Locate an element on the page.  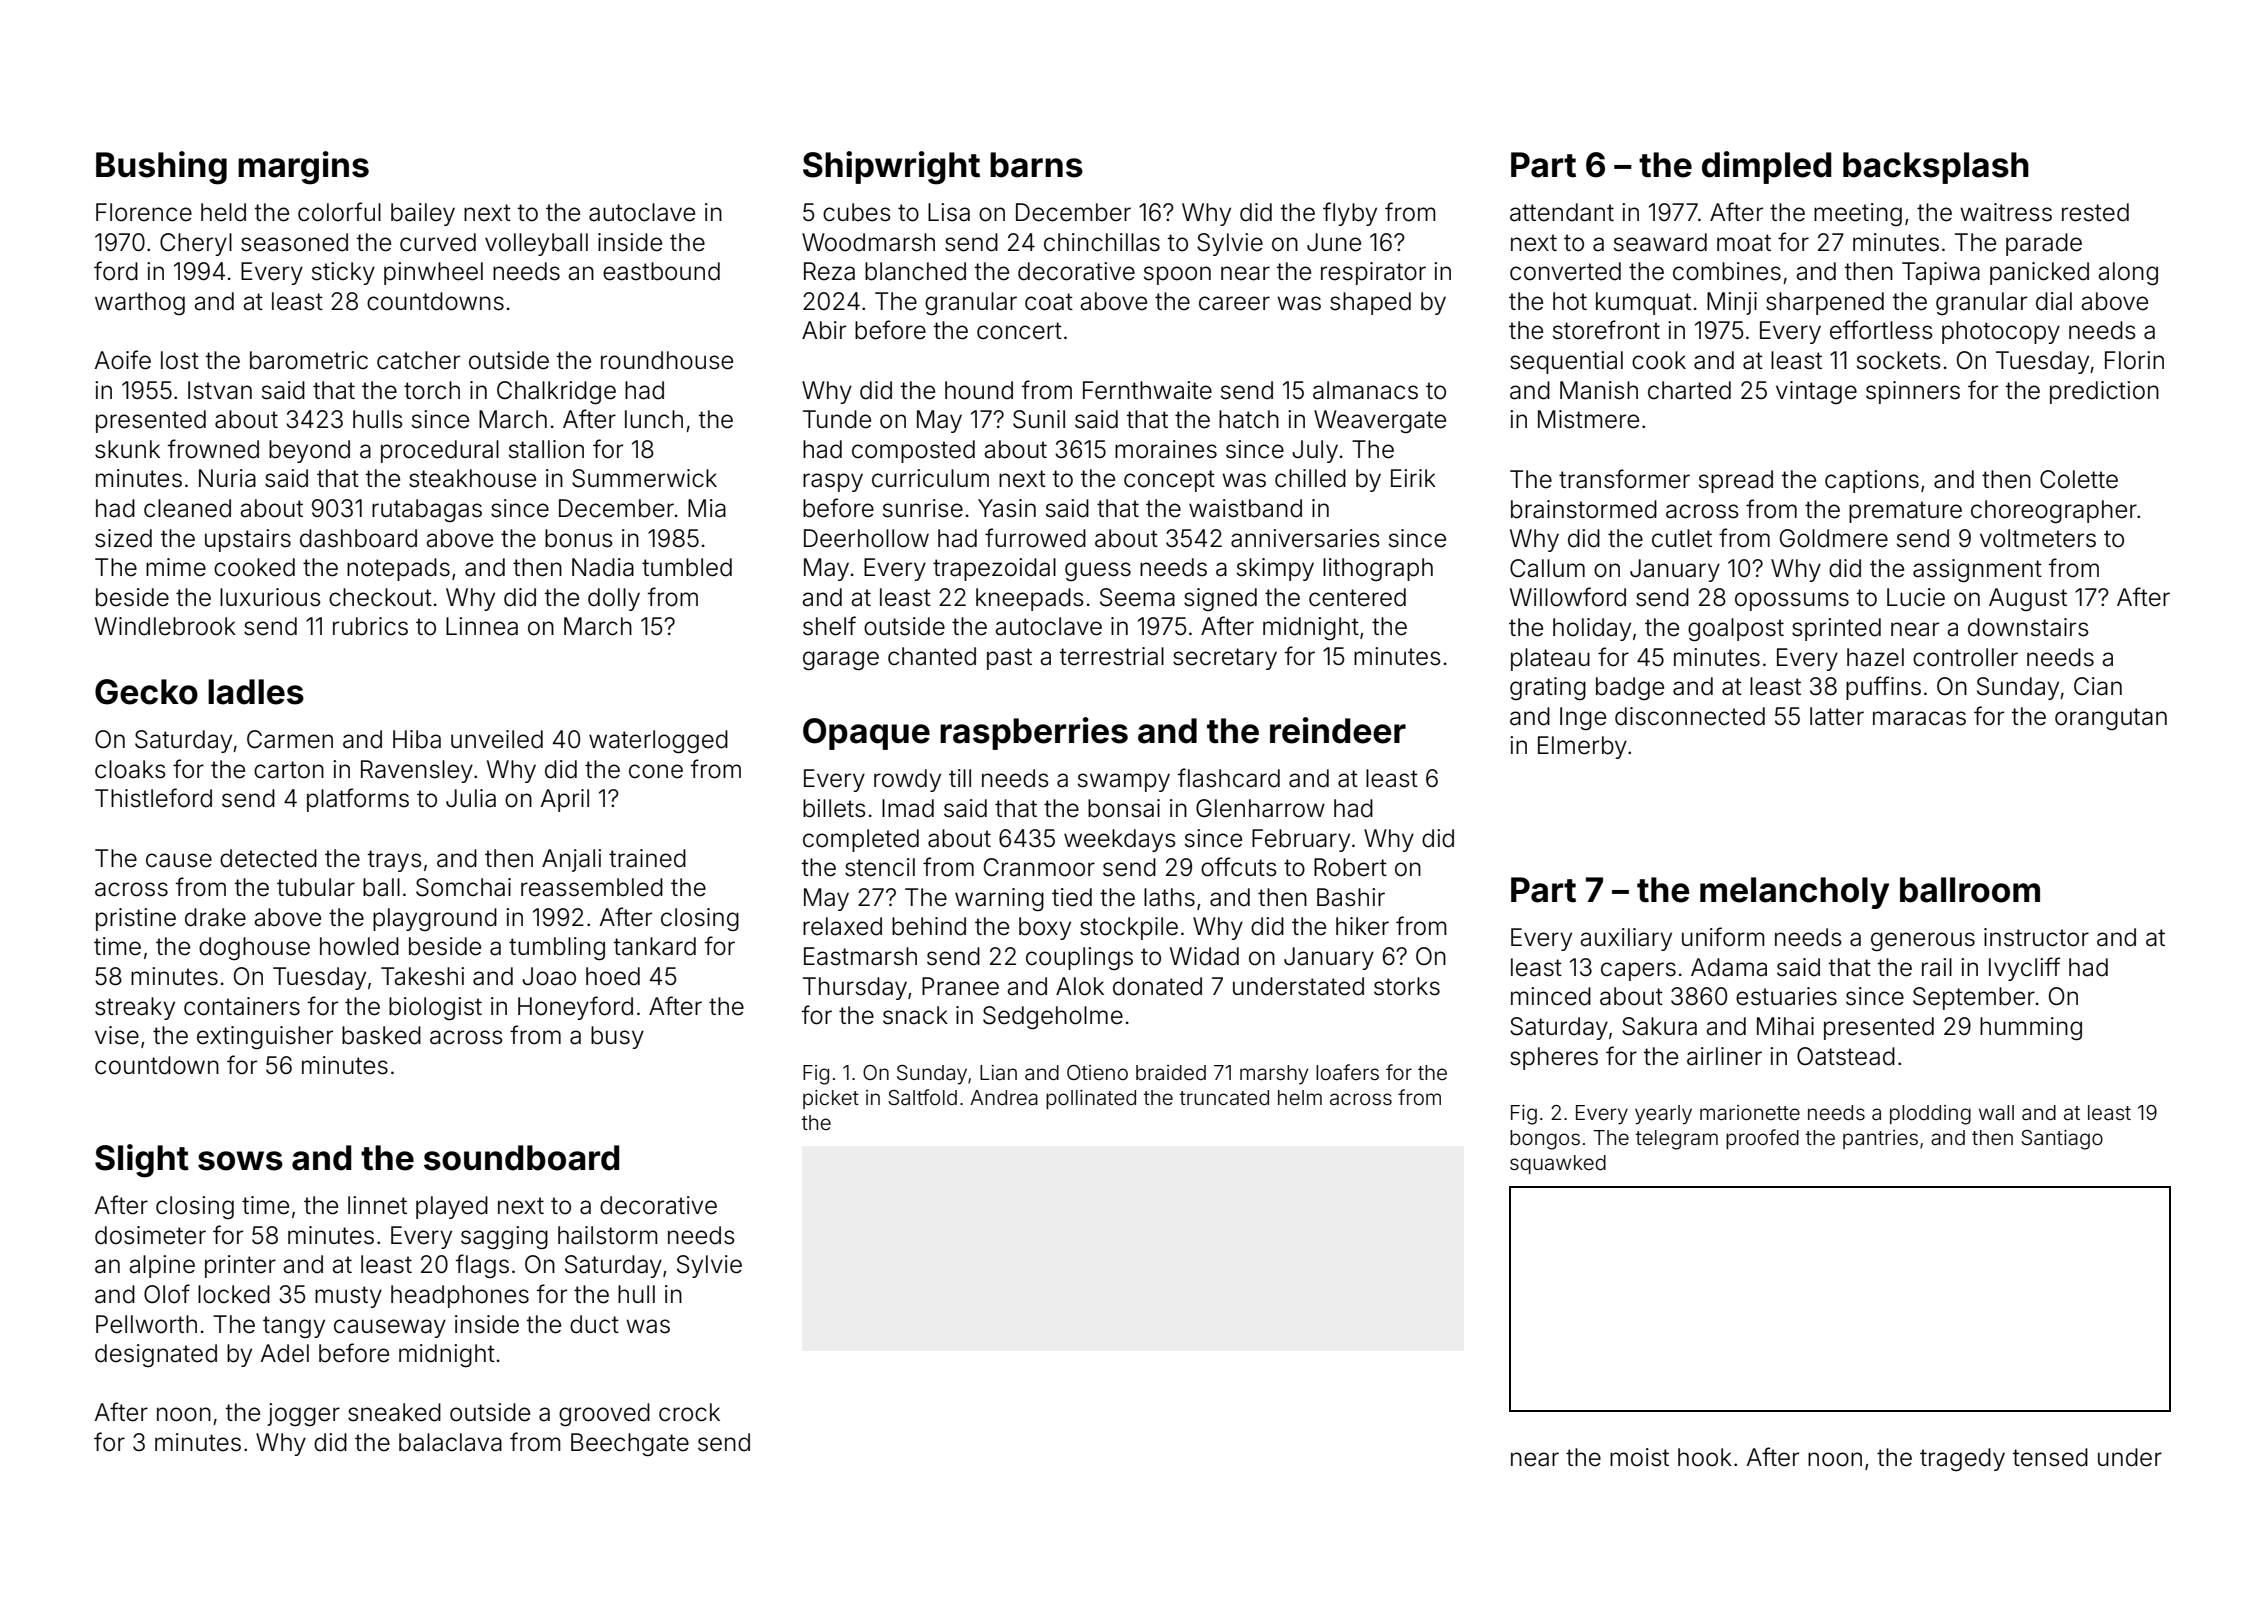
dimpled is located at coordinates (1766, 167).
